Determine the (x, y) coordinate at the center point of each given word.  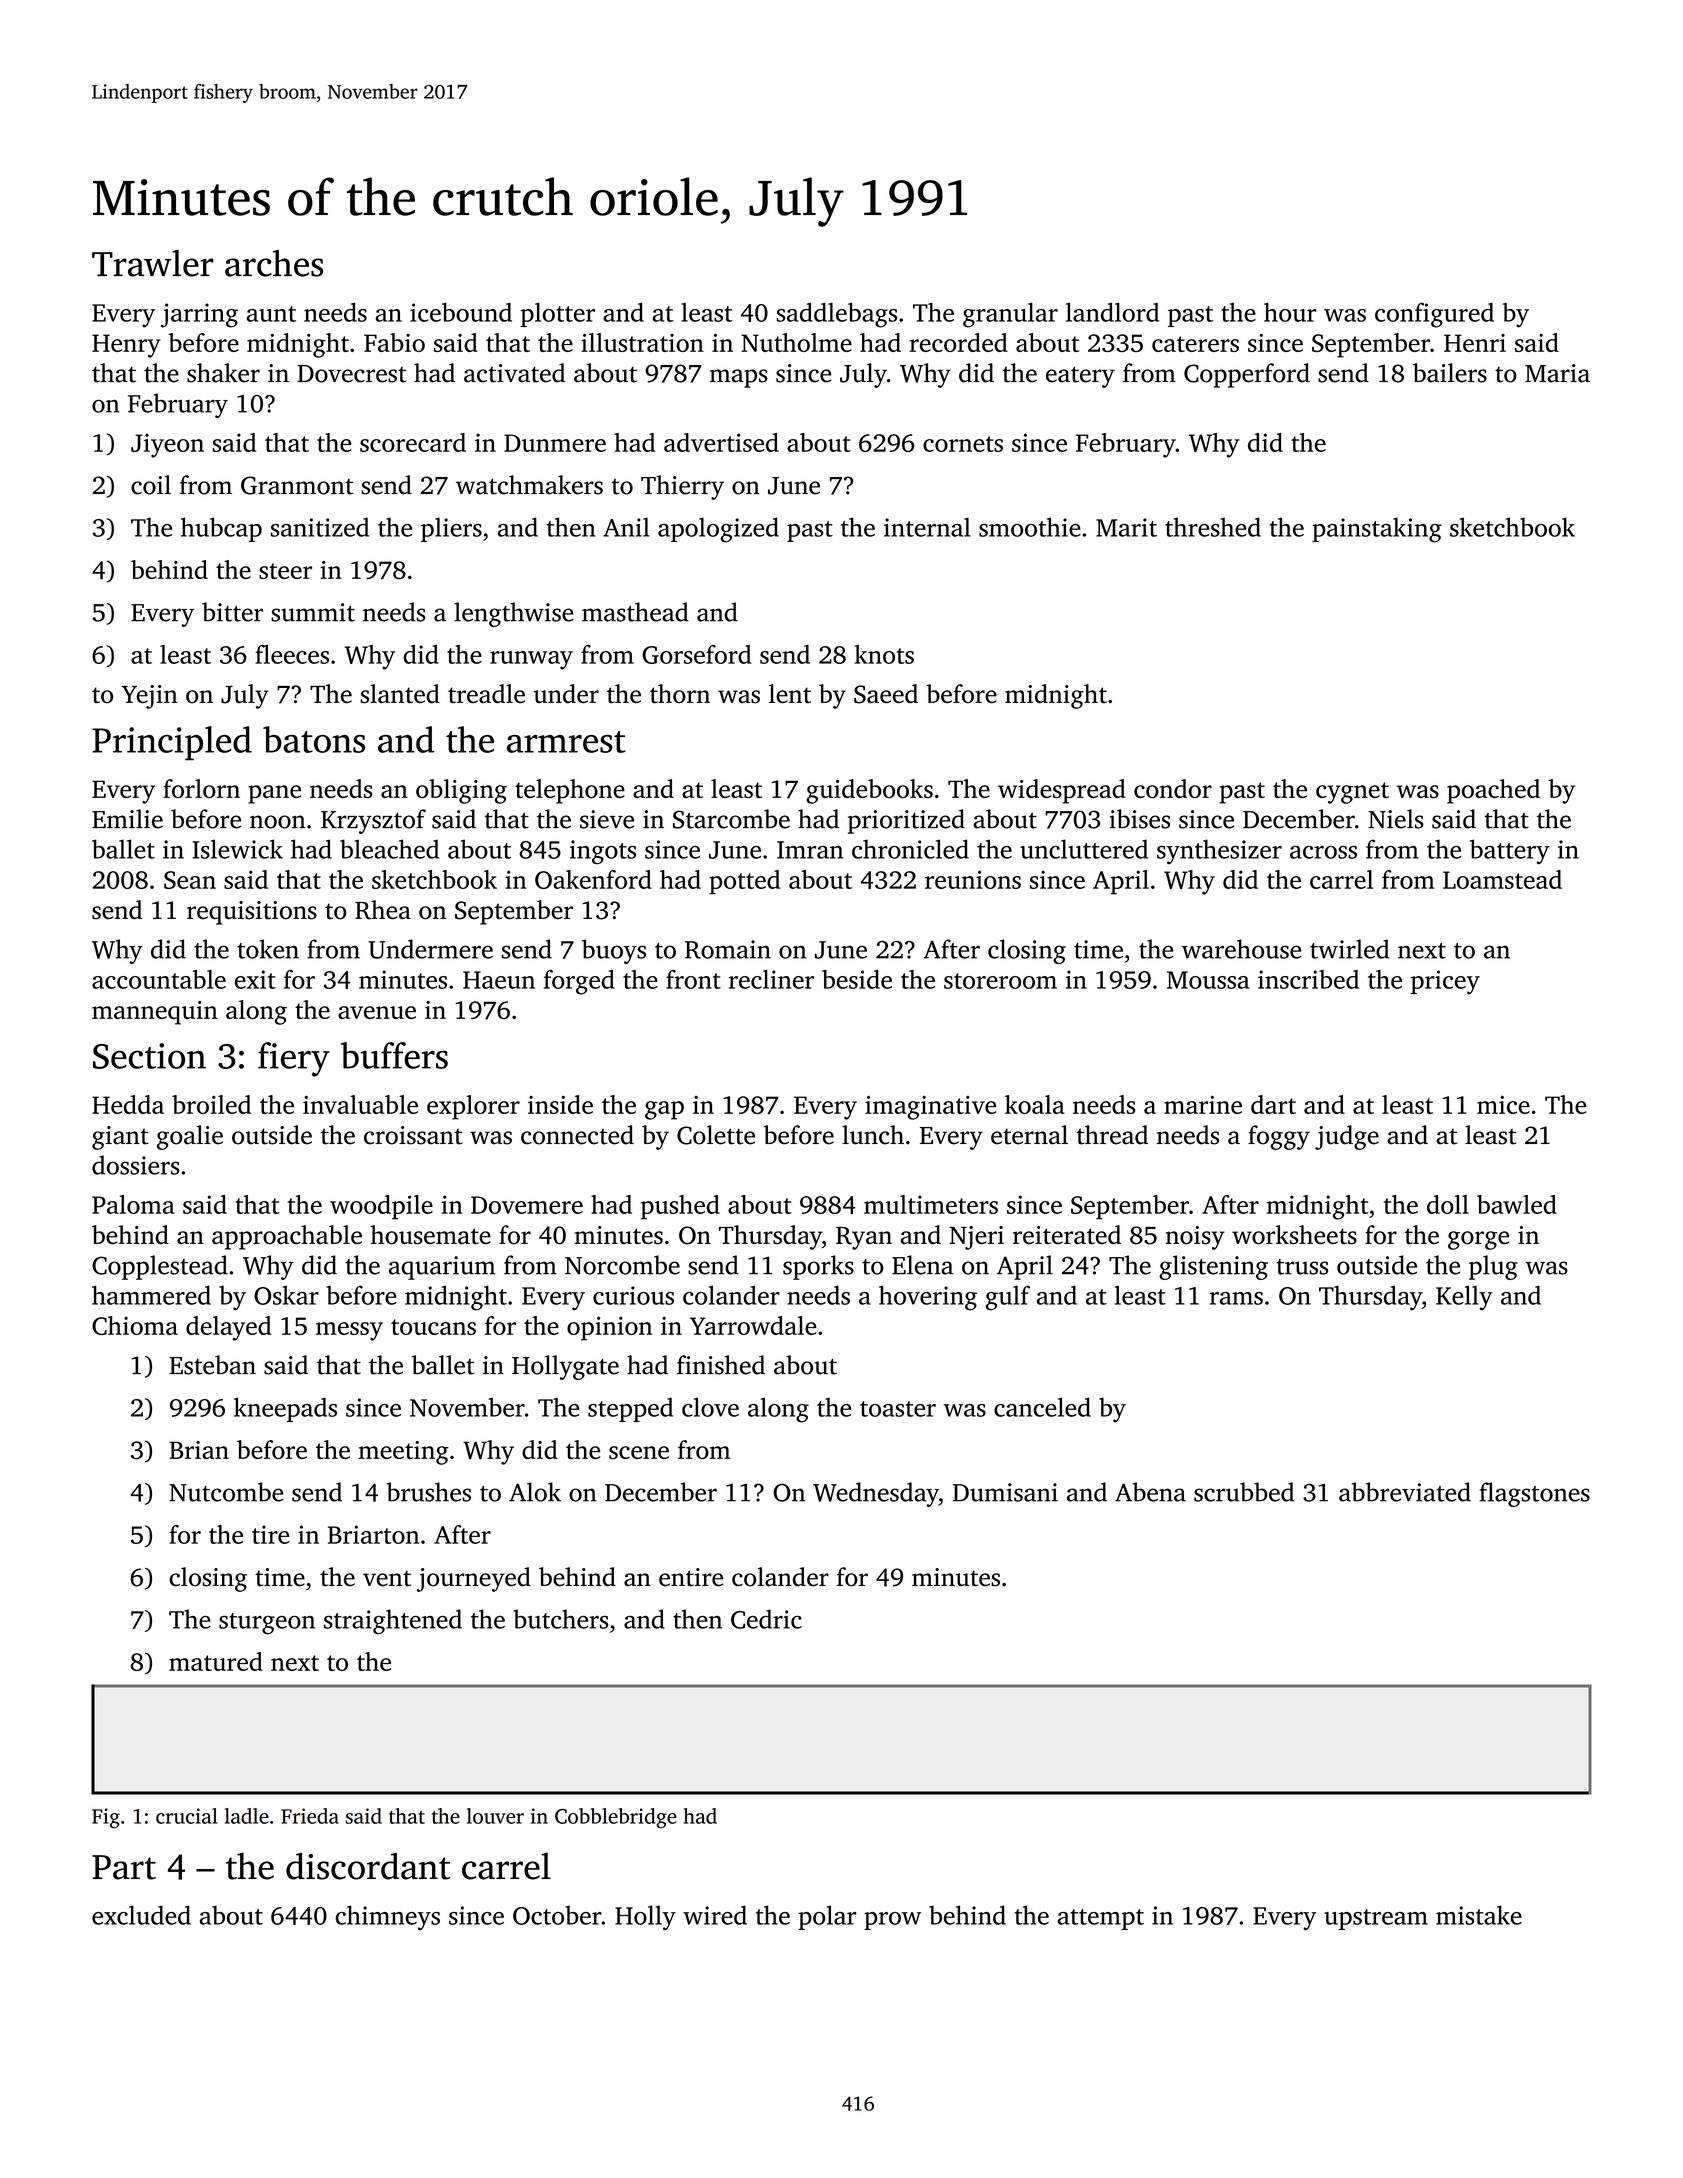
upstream (1376, 1919)
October (557, 1915)
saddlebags (836, 315)
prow (892, 1921)
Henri (1475, 343)
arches (274, 263)
